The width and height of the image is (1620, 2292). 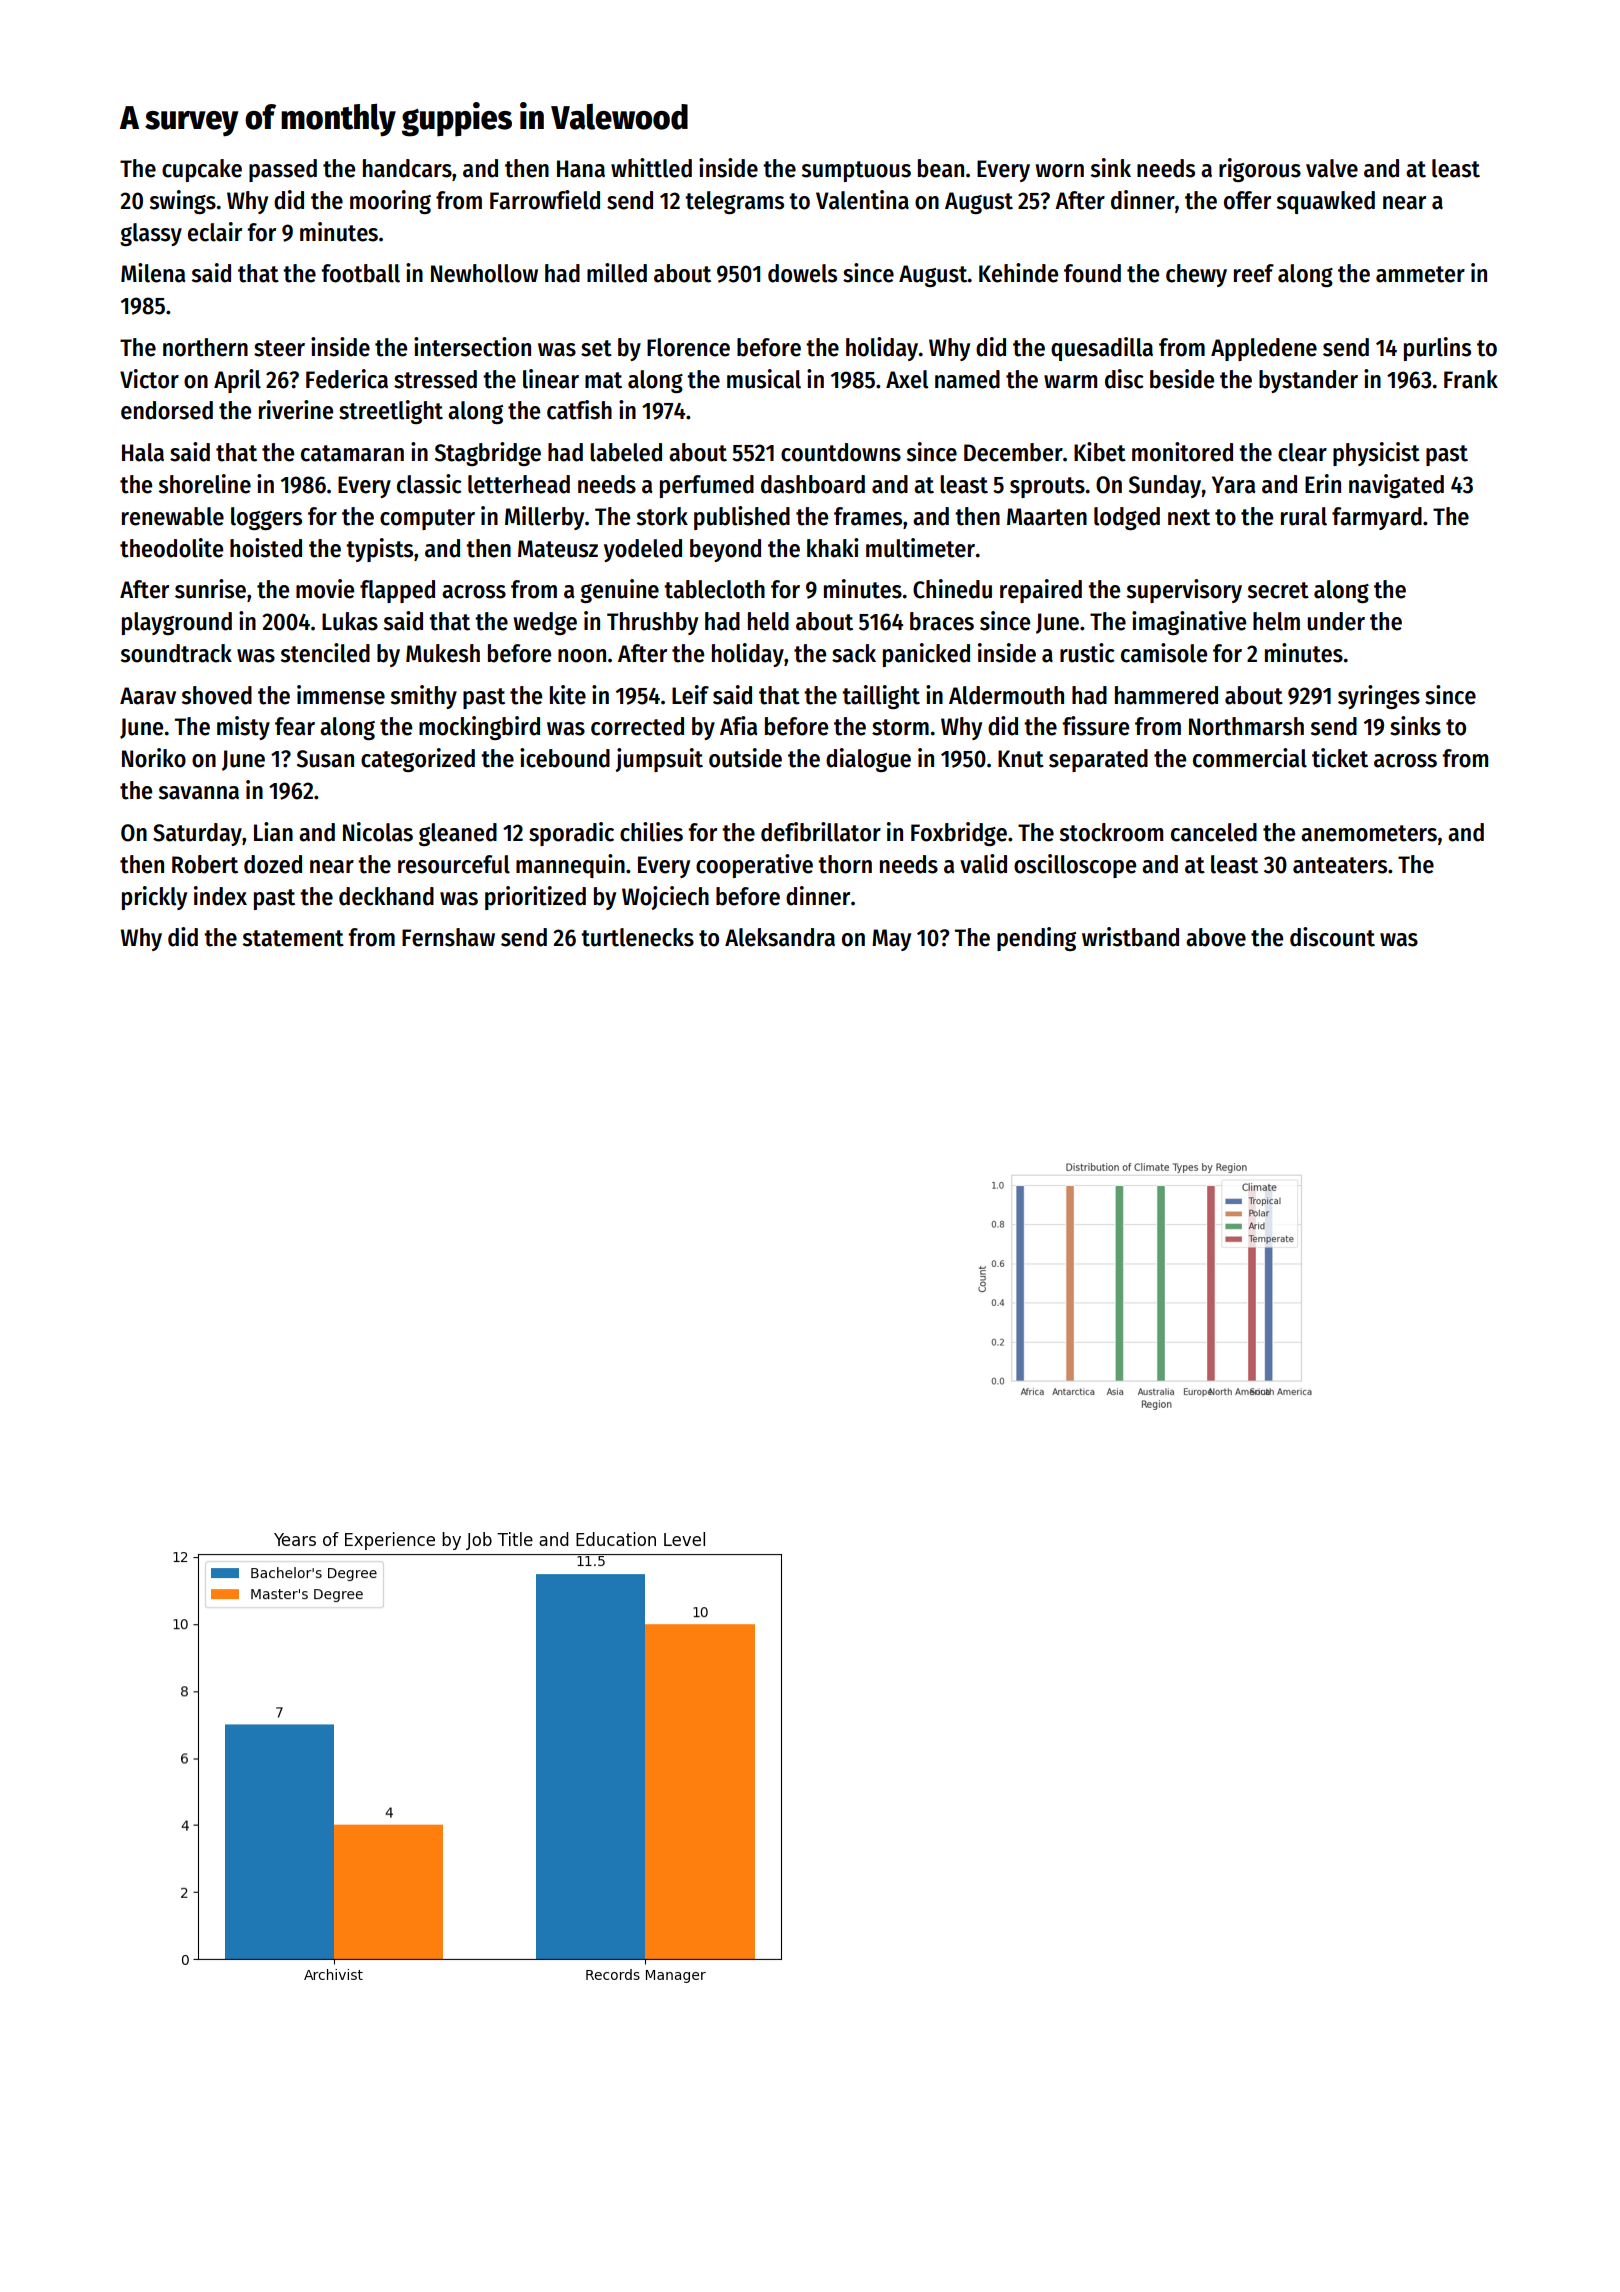 What do you see at coordinates (1060, 171) in the image?
I see `worn` at bounding box center [1060, 171].
